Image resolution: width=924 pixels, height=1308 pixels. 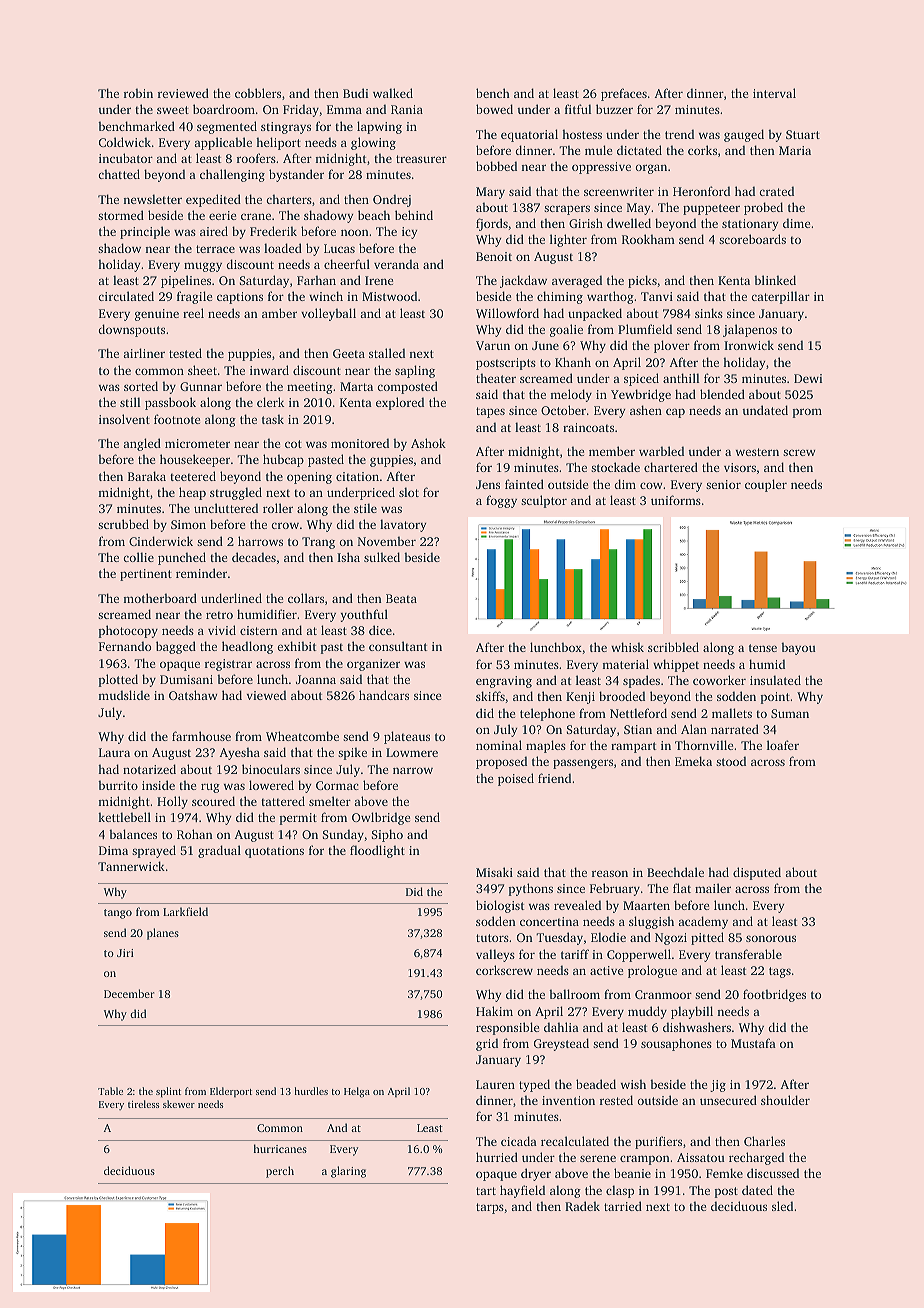 I want to click on sculptor, so click(x=544, y=501).
